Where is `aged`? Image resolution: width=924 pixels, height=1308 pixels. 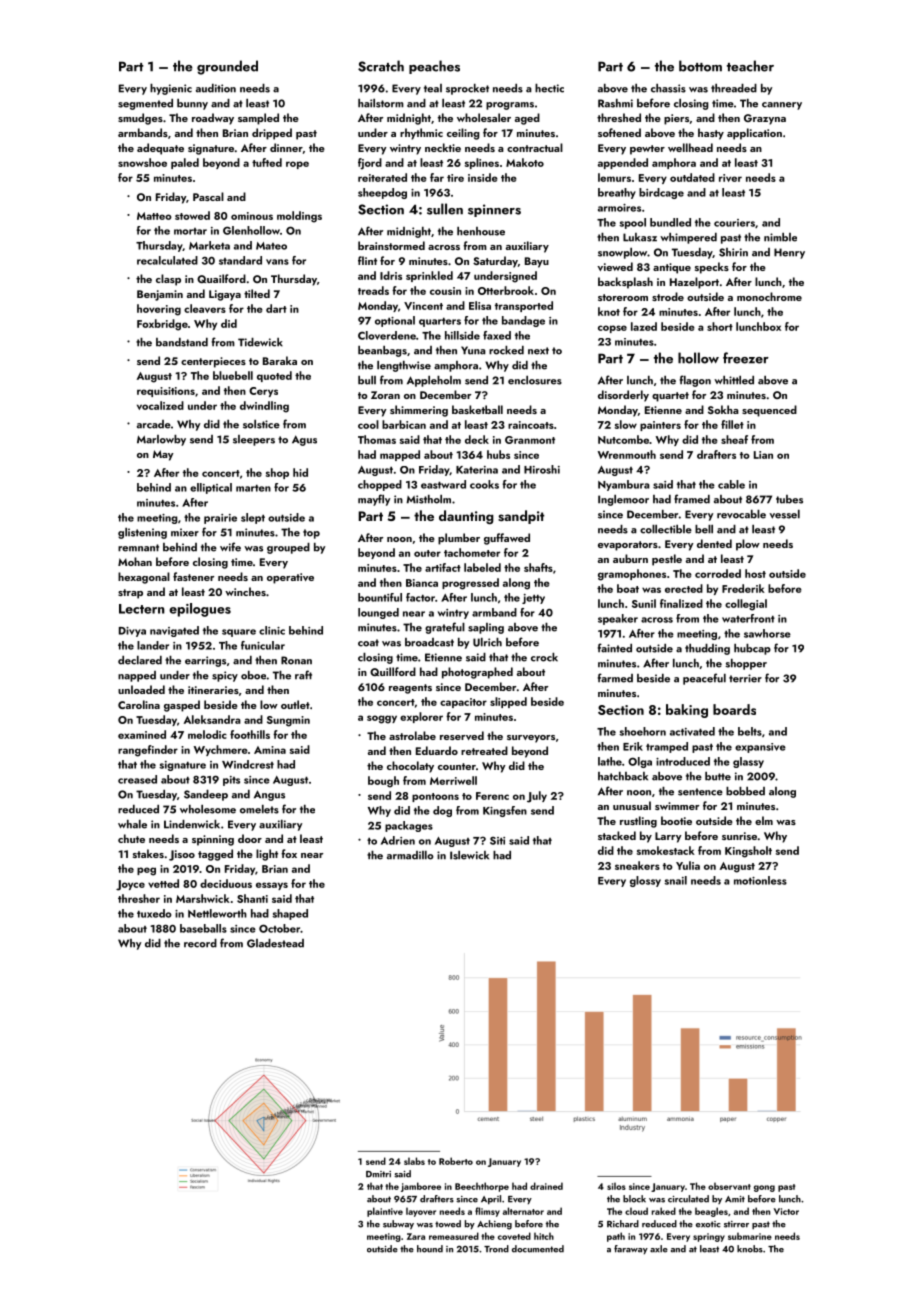
aged is located at coordinates (527, 119).
